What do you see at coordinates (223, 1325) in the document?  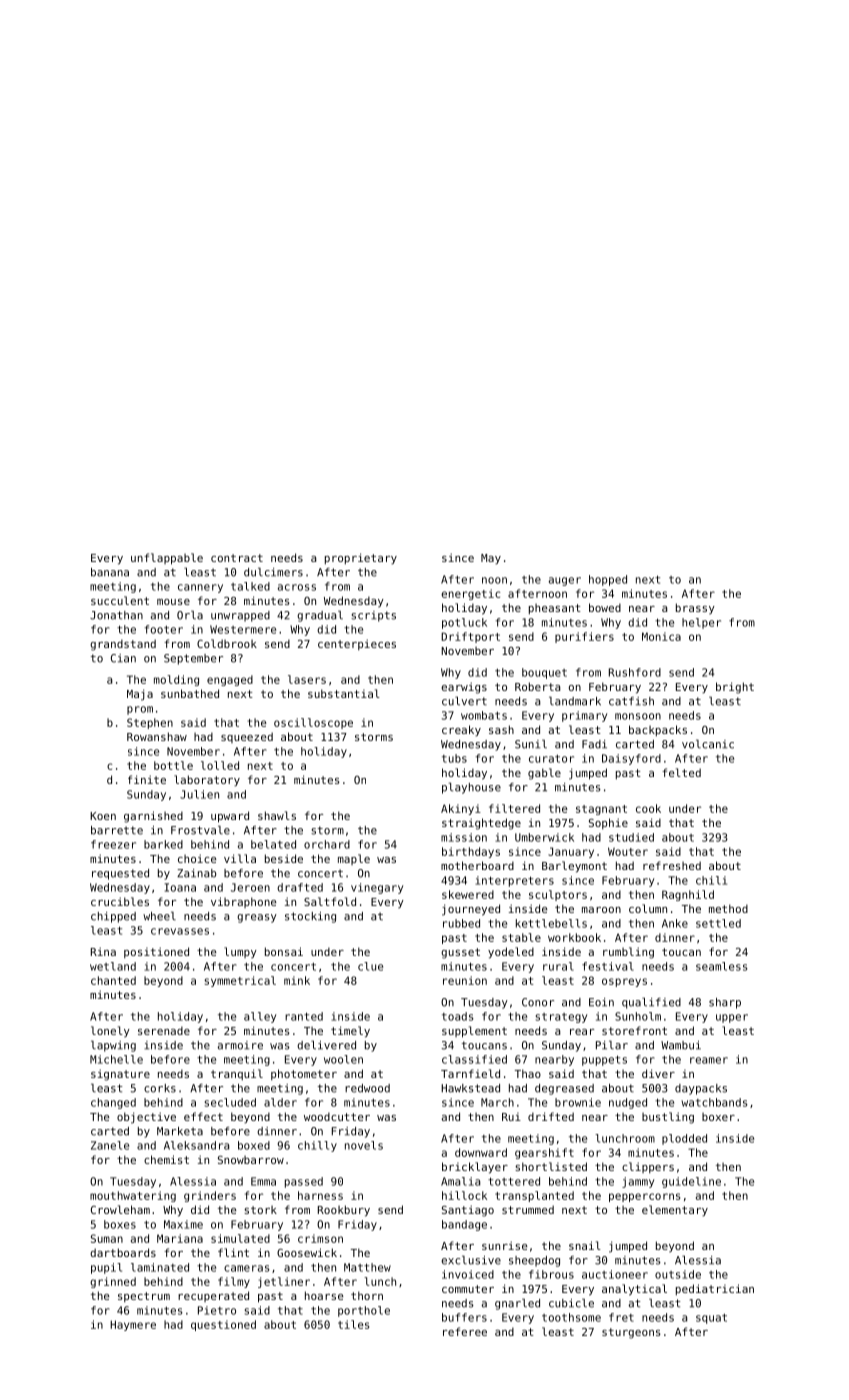 I see `questioned` at bounding box center [223, 1325].
